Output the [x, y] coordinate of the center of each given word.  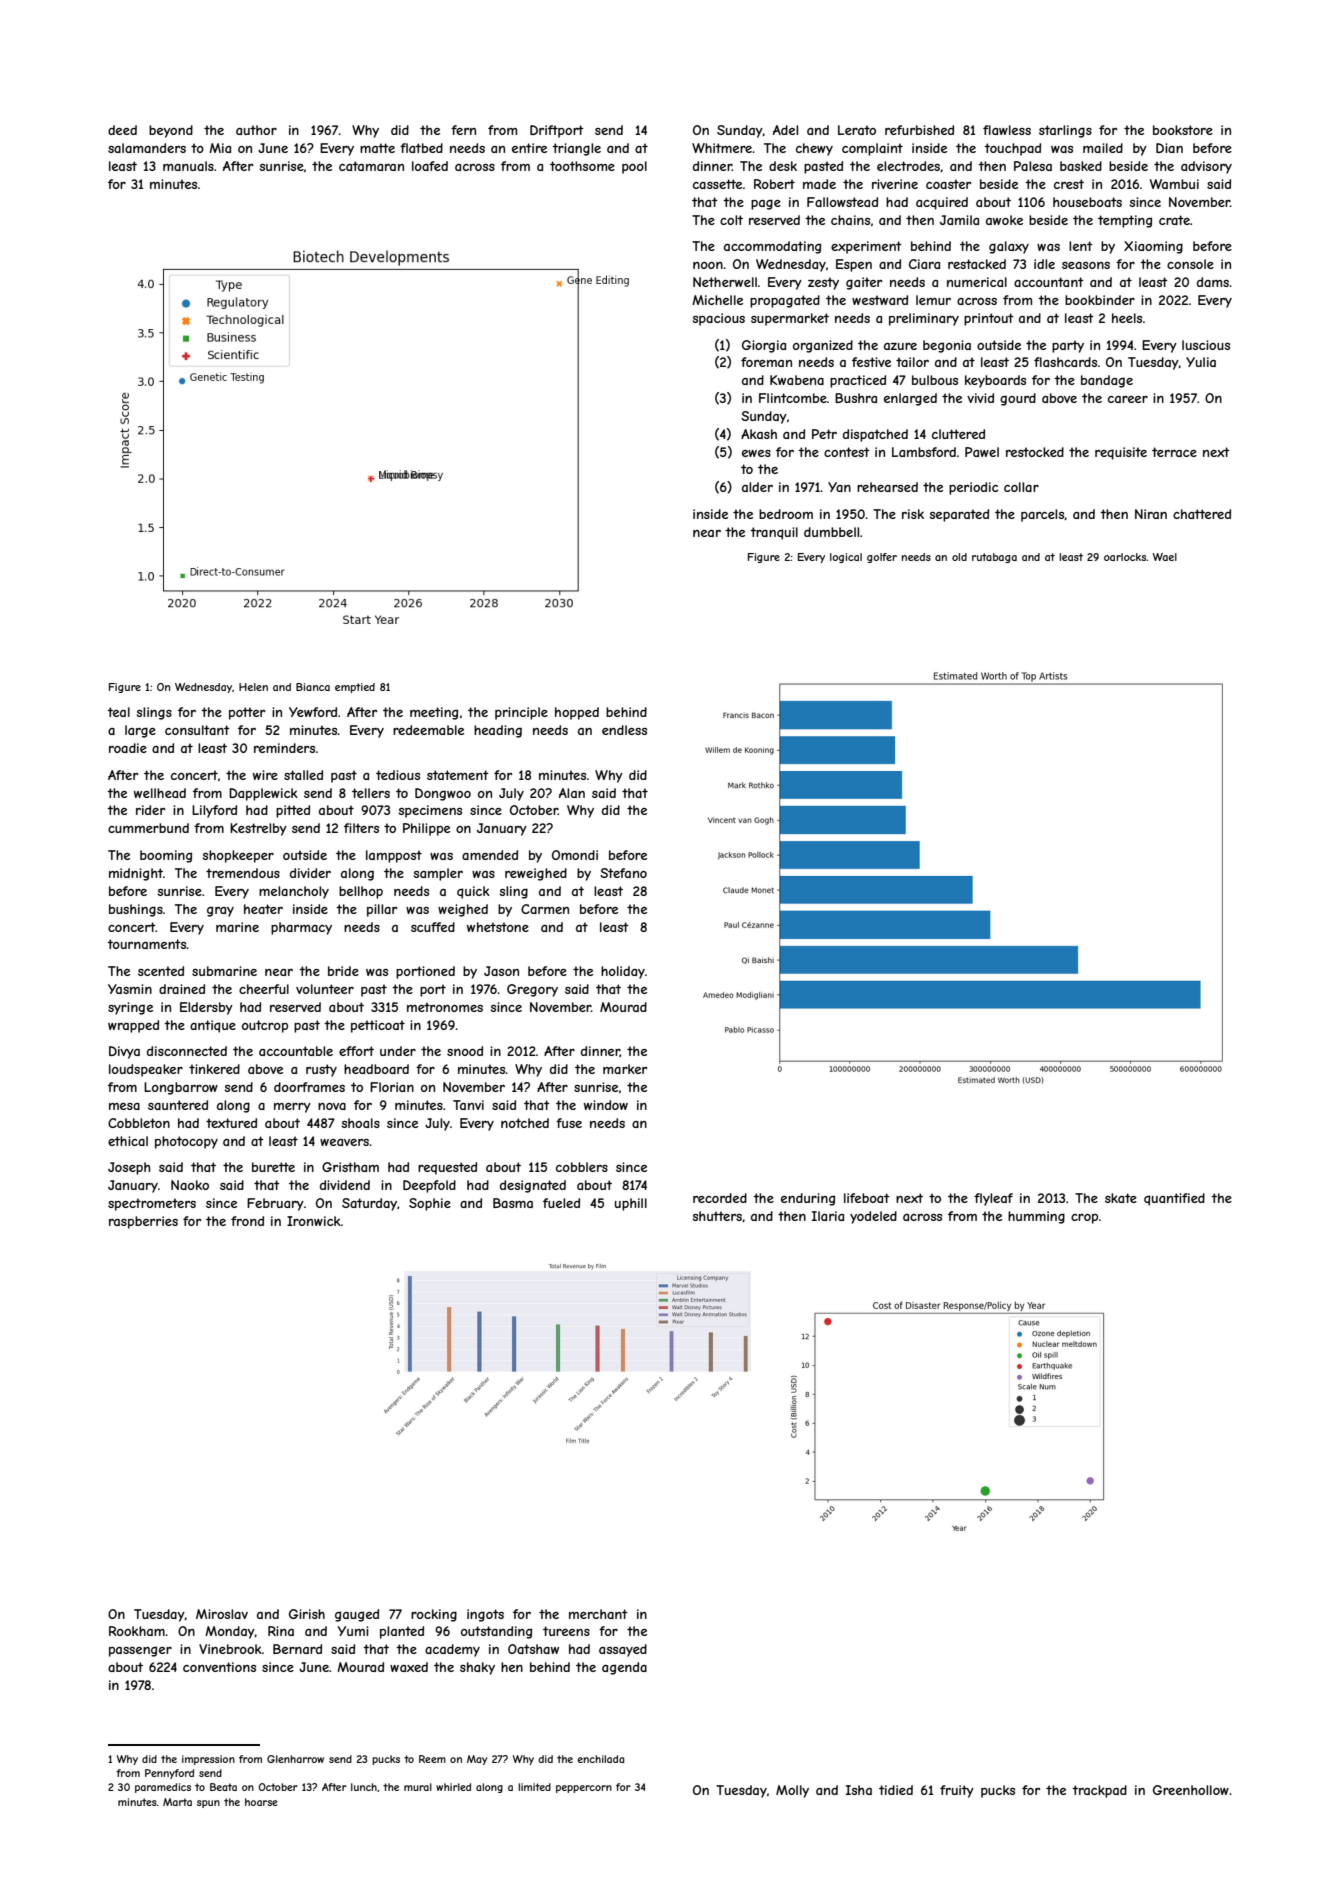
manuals [188, 166]
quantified [1174, 1199]
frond [247, 1221]
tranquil [774, 533]
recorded [720, 1198]
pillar [382, 910]
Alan [572, 793]
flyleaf [993, 1199]
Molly [792, 1791]
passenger [140, 1651]
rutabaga [994, 558]
